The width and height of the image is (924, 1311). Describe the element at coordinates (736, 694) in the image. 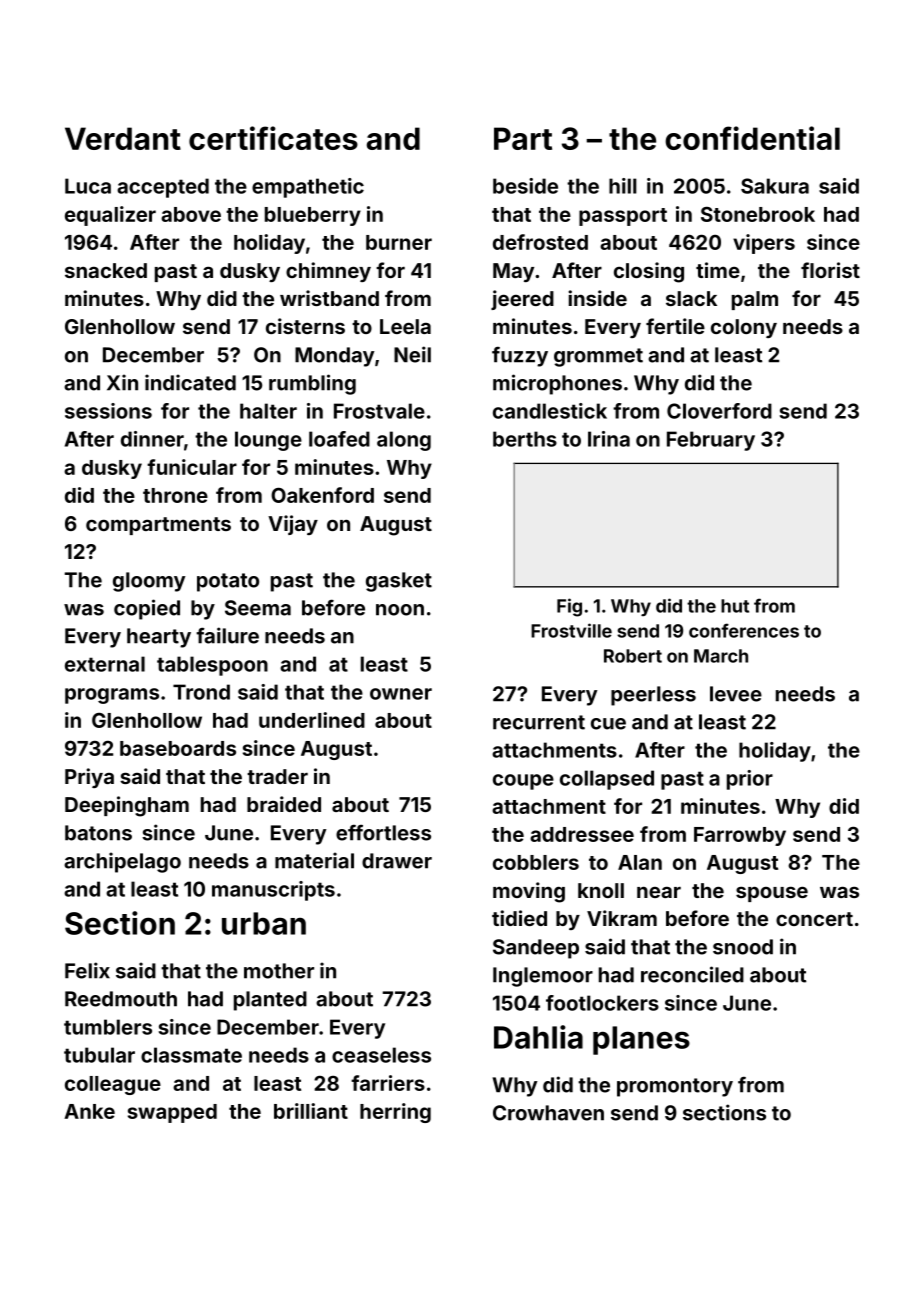

I see `levee` at that location.
